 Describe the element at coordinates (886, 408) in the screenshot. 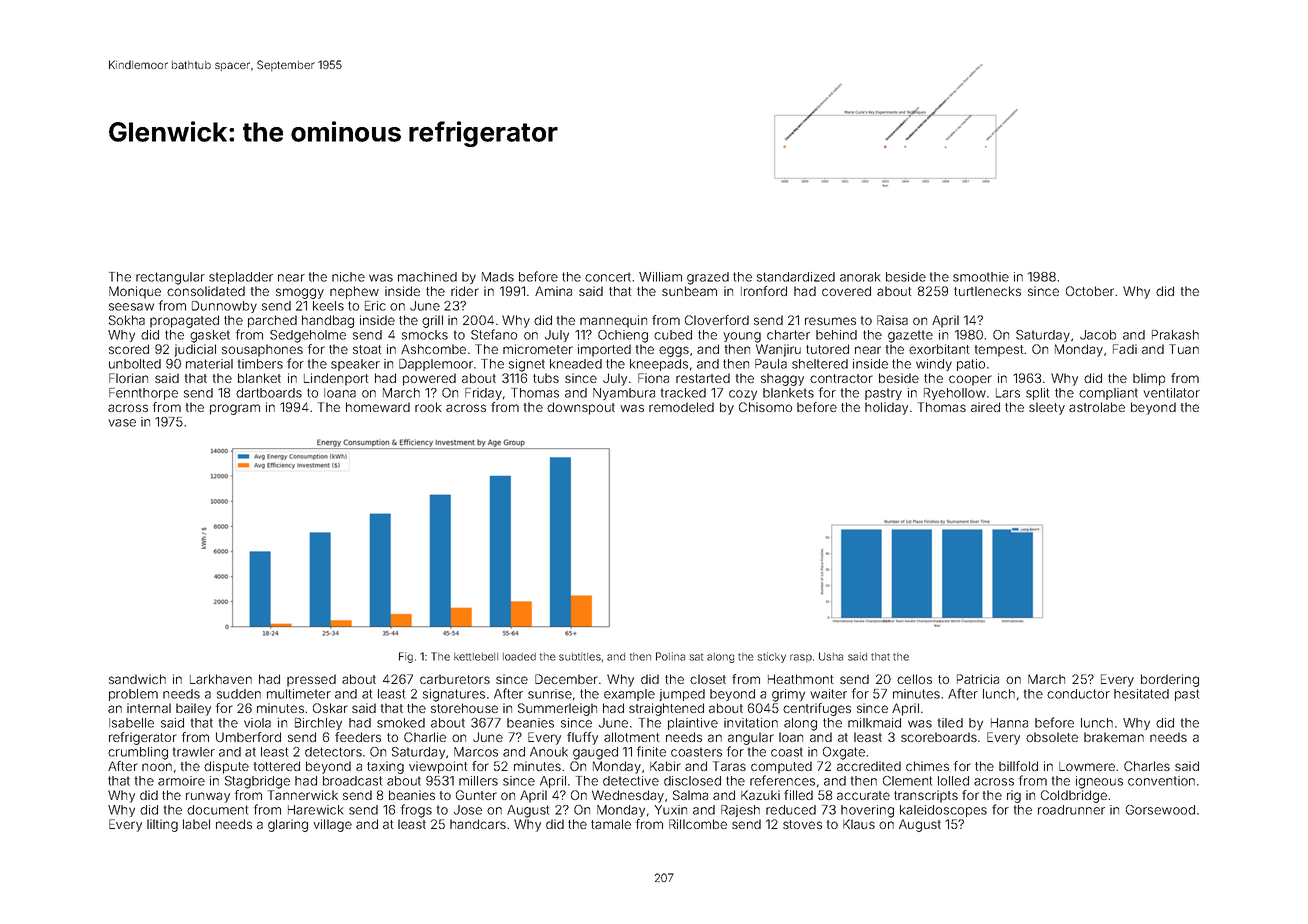

I see `holiday` at that location.
